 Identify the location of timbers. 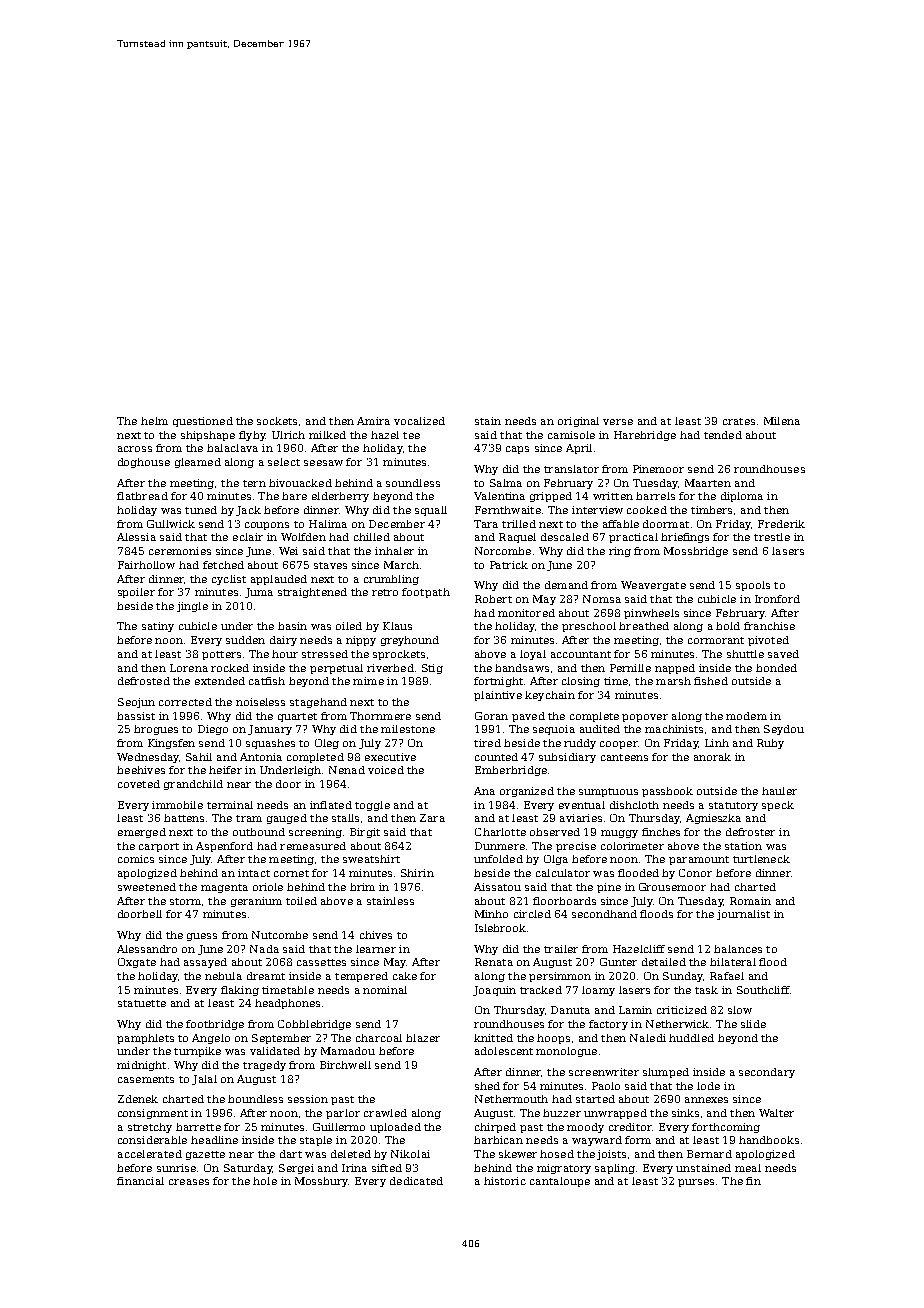
(711, 510).
